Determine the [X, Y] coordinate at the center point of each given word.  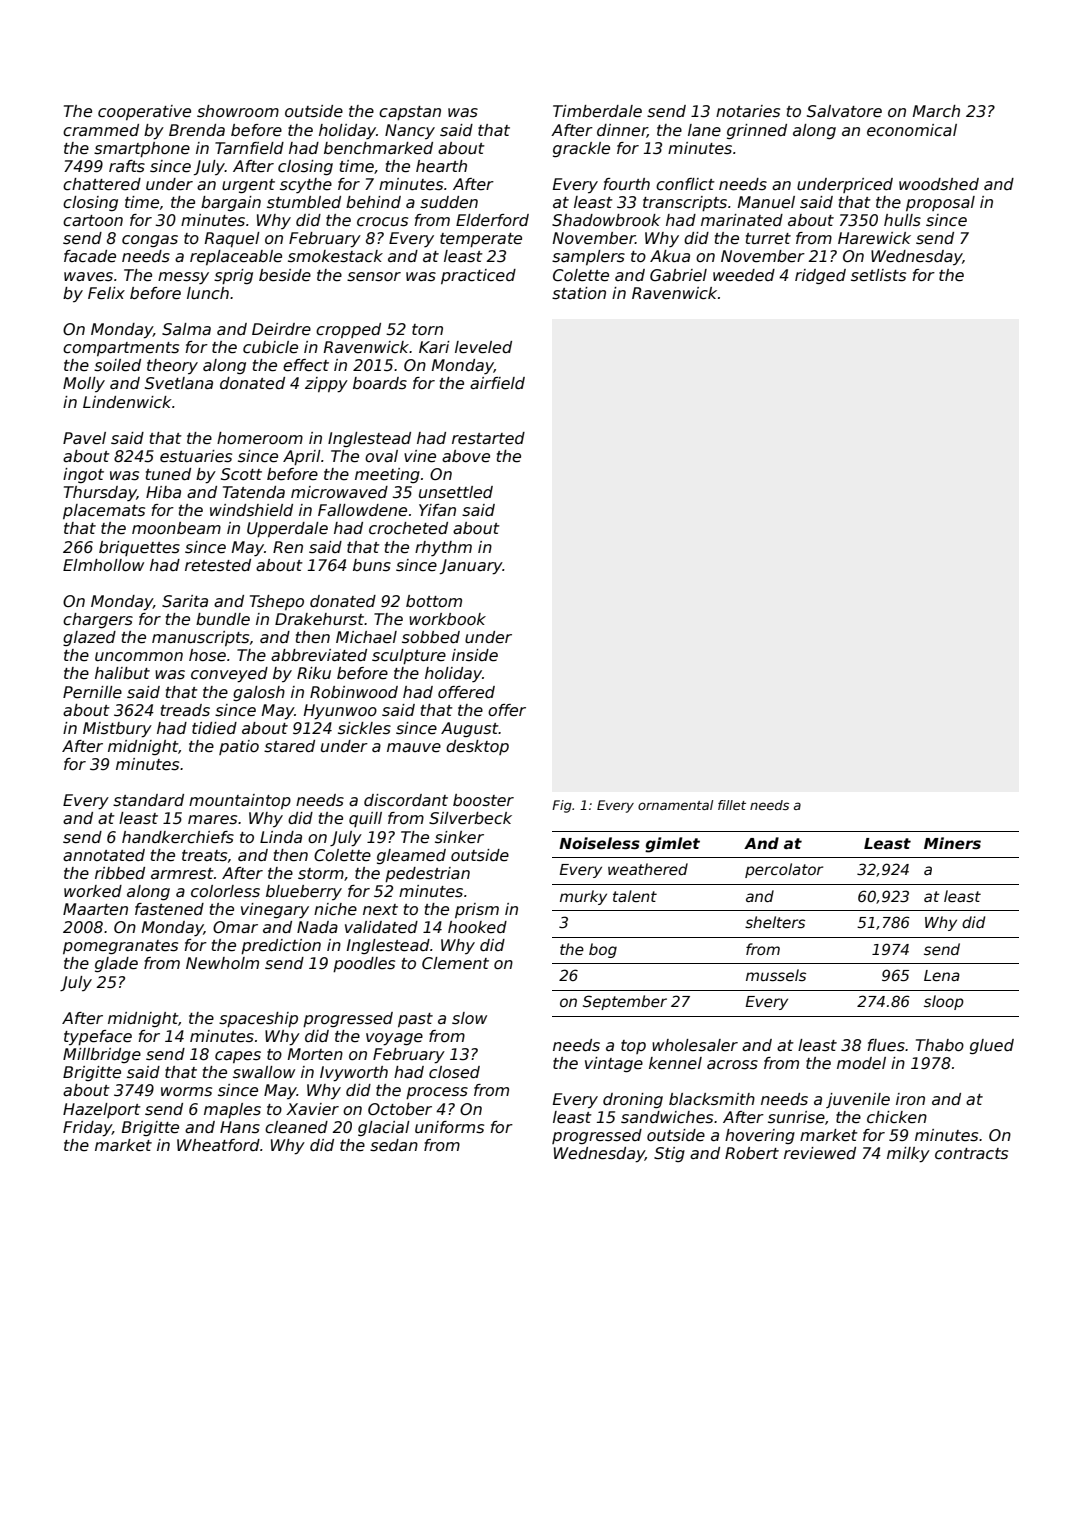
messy [183, 278]
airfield [497, 383]
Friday [87, 1129]
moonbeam [176, 528]
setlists [878, 275]
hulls [902, 220]
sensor [374, 277]
